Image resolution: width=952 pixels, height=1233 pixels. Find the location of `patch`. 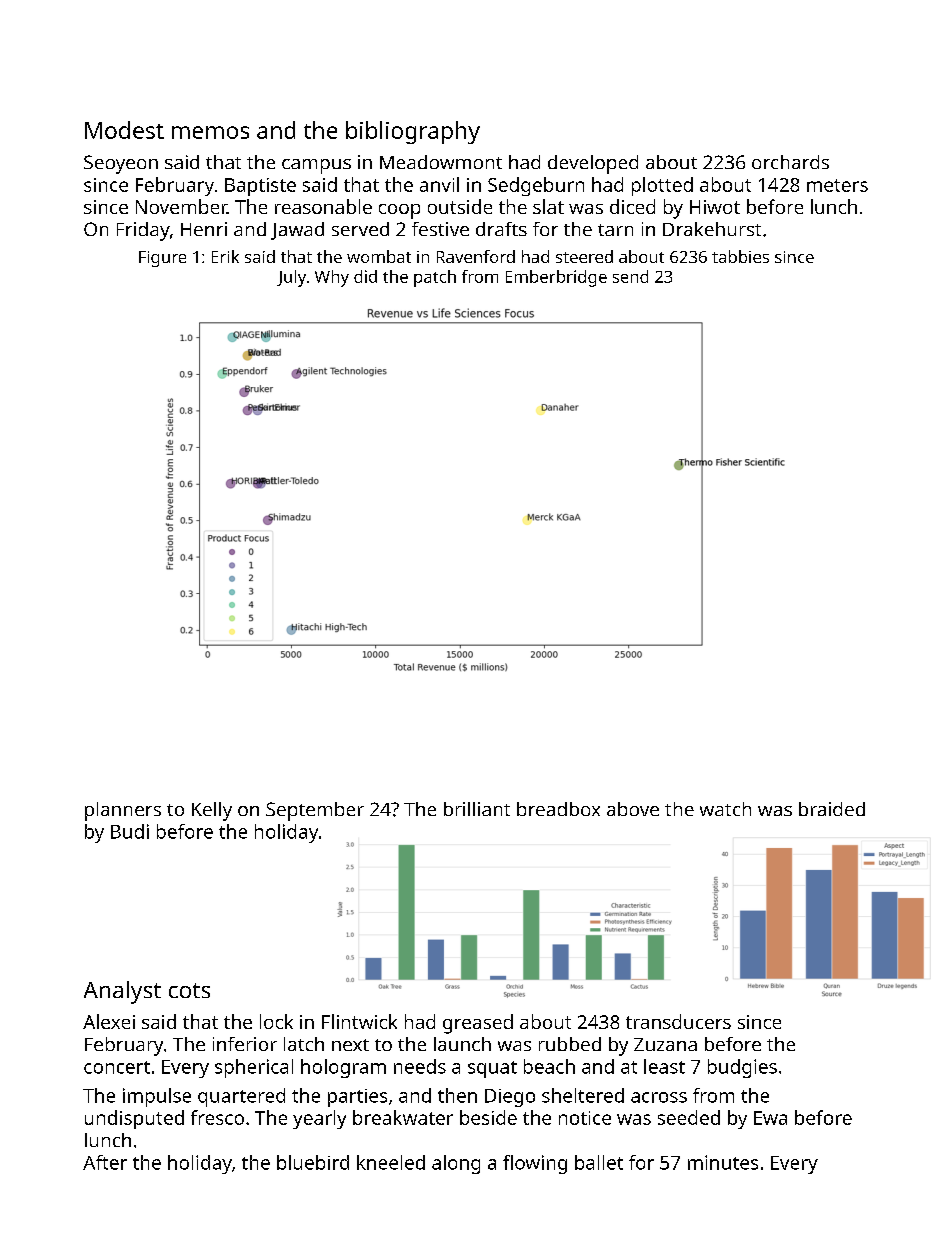

patch is located at coordinates (435, 278).
